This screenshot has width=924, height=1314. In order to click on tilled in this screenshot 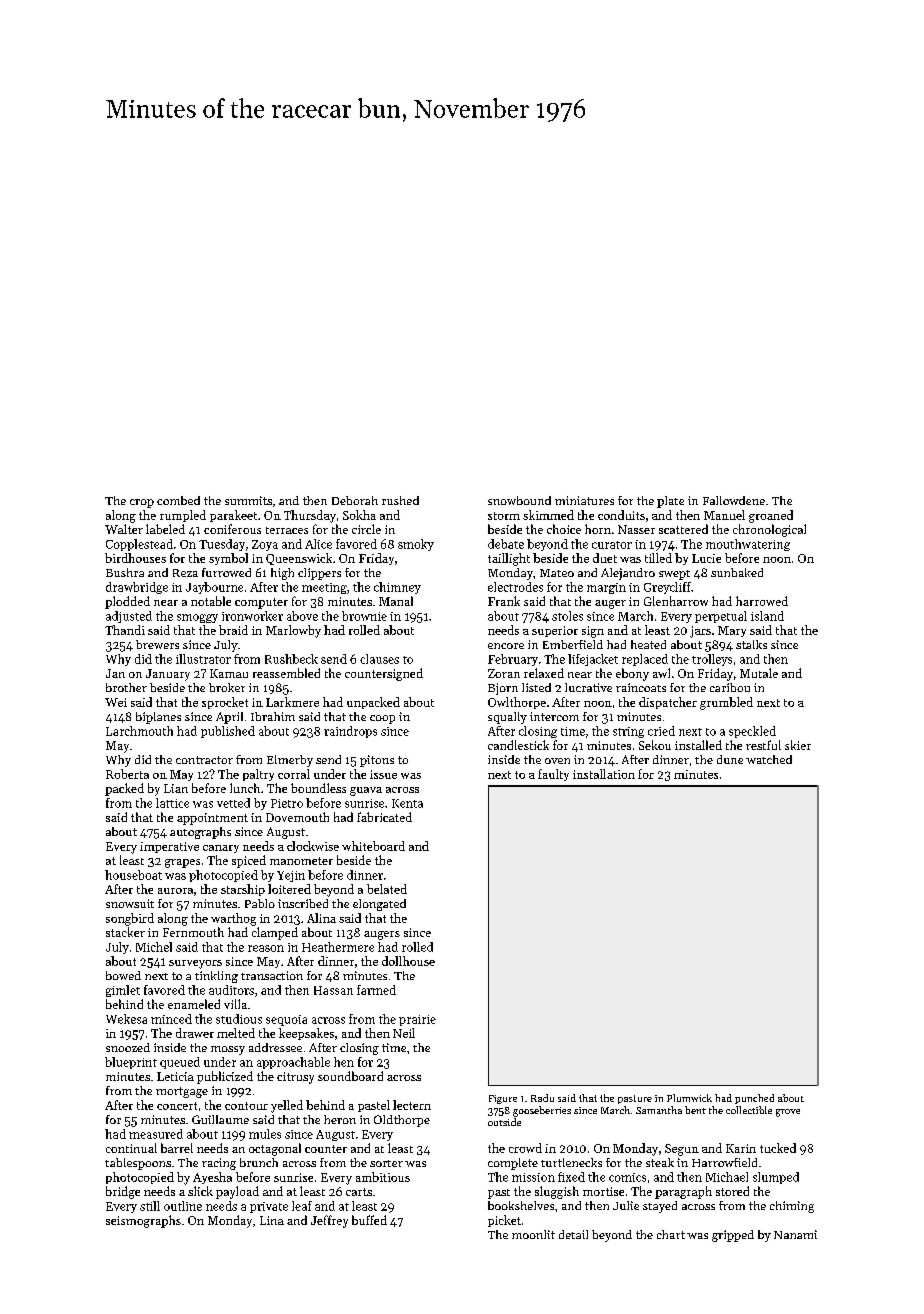, I will do `click(658, 558)`.
